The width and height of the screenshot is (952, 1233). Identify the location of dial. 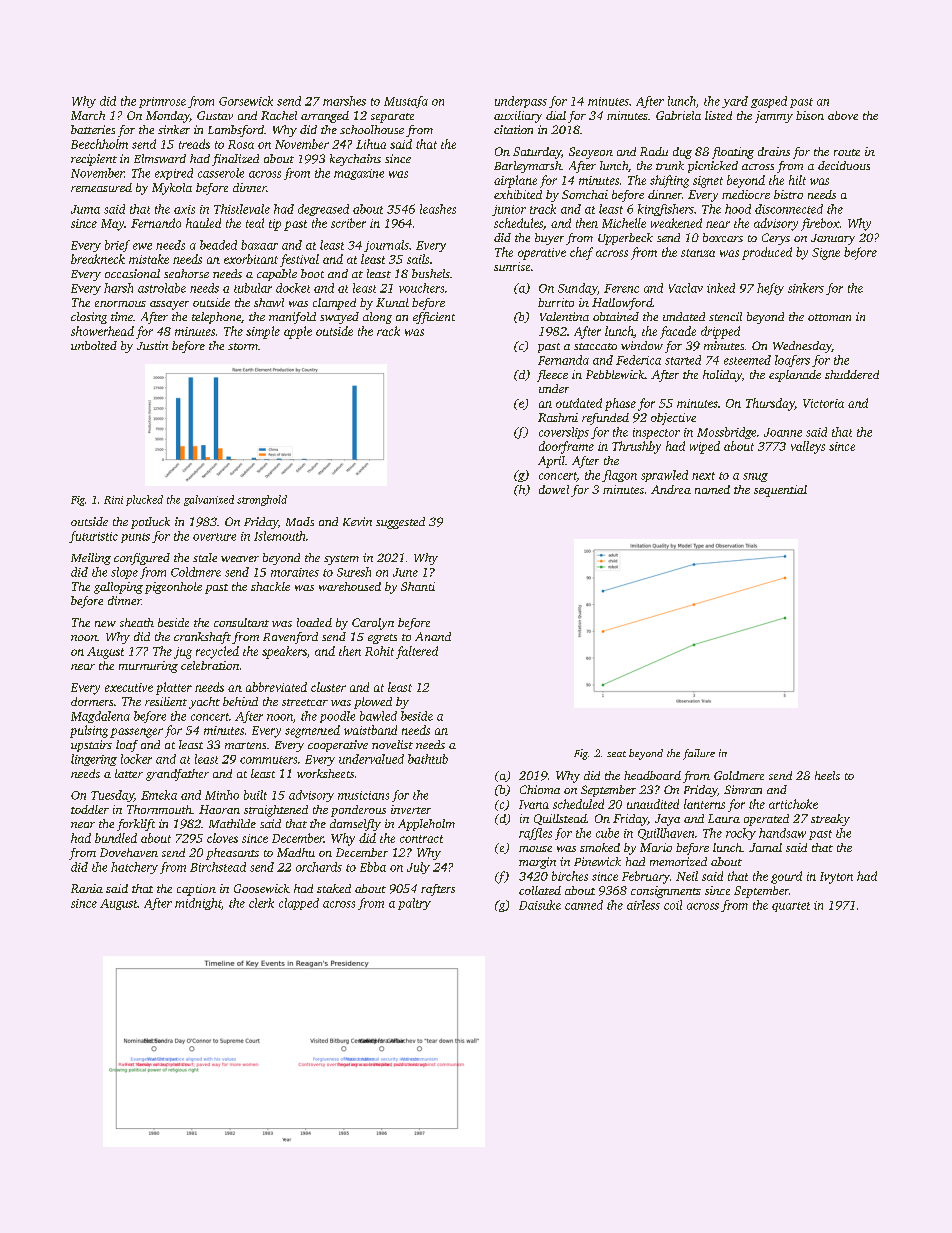
(556, 115).
